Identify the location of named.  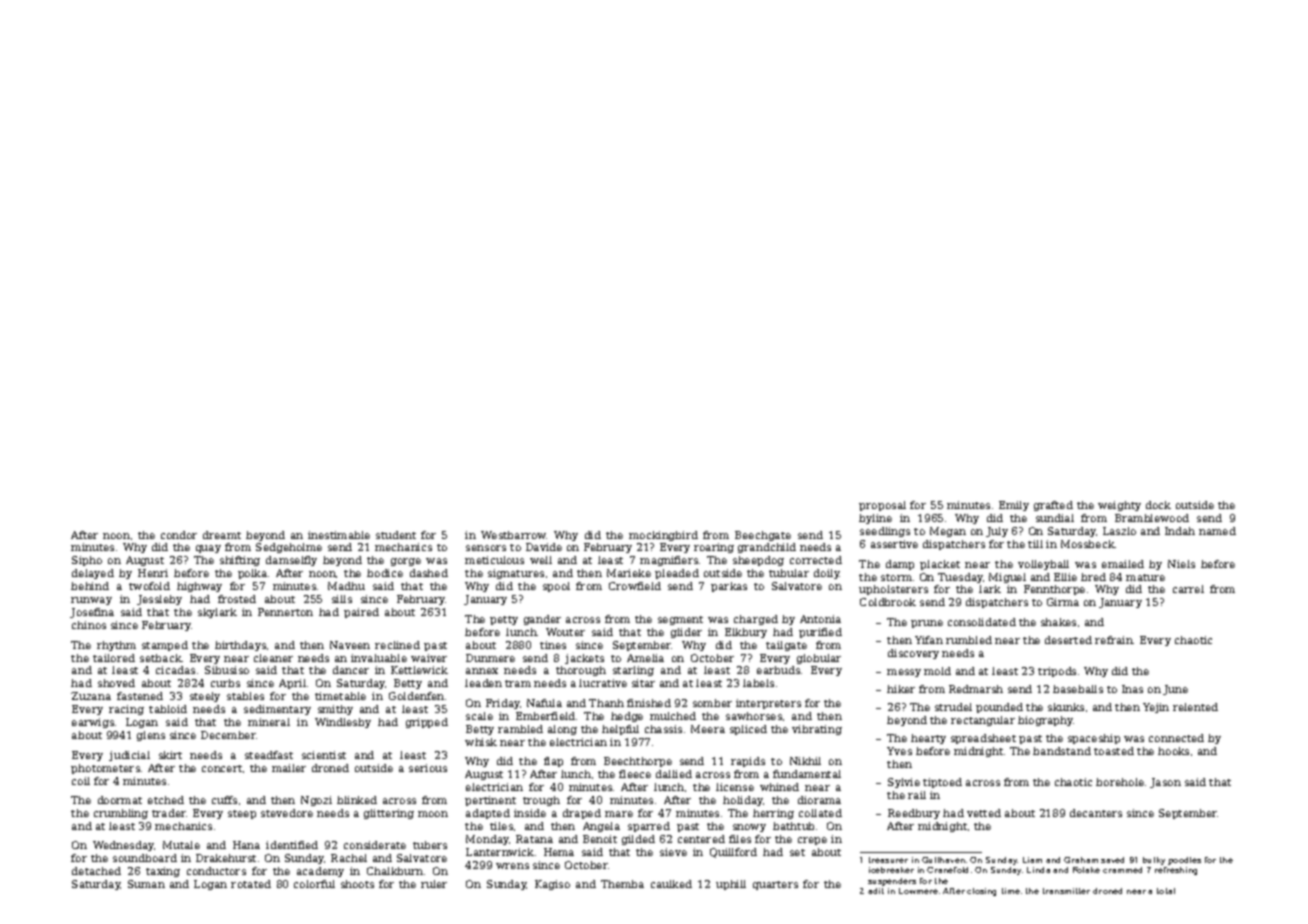
(1217, 531).
